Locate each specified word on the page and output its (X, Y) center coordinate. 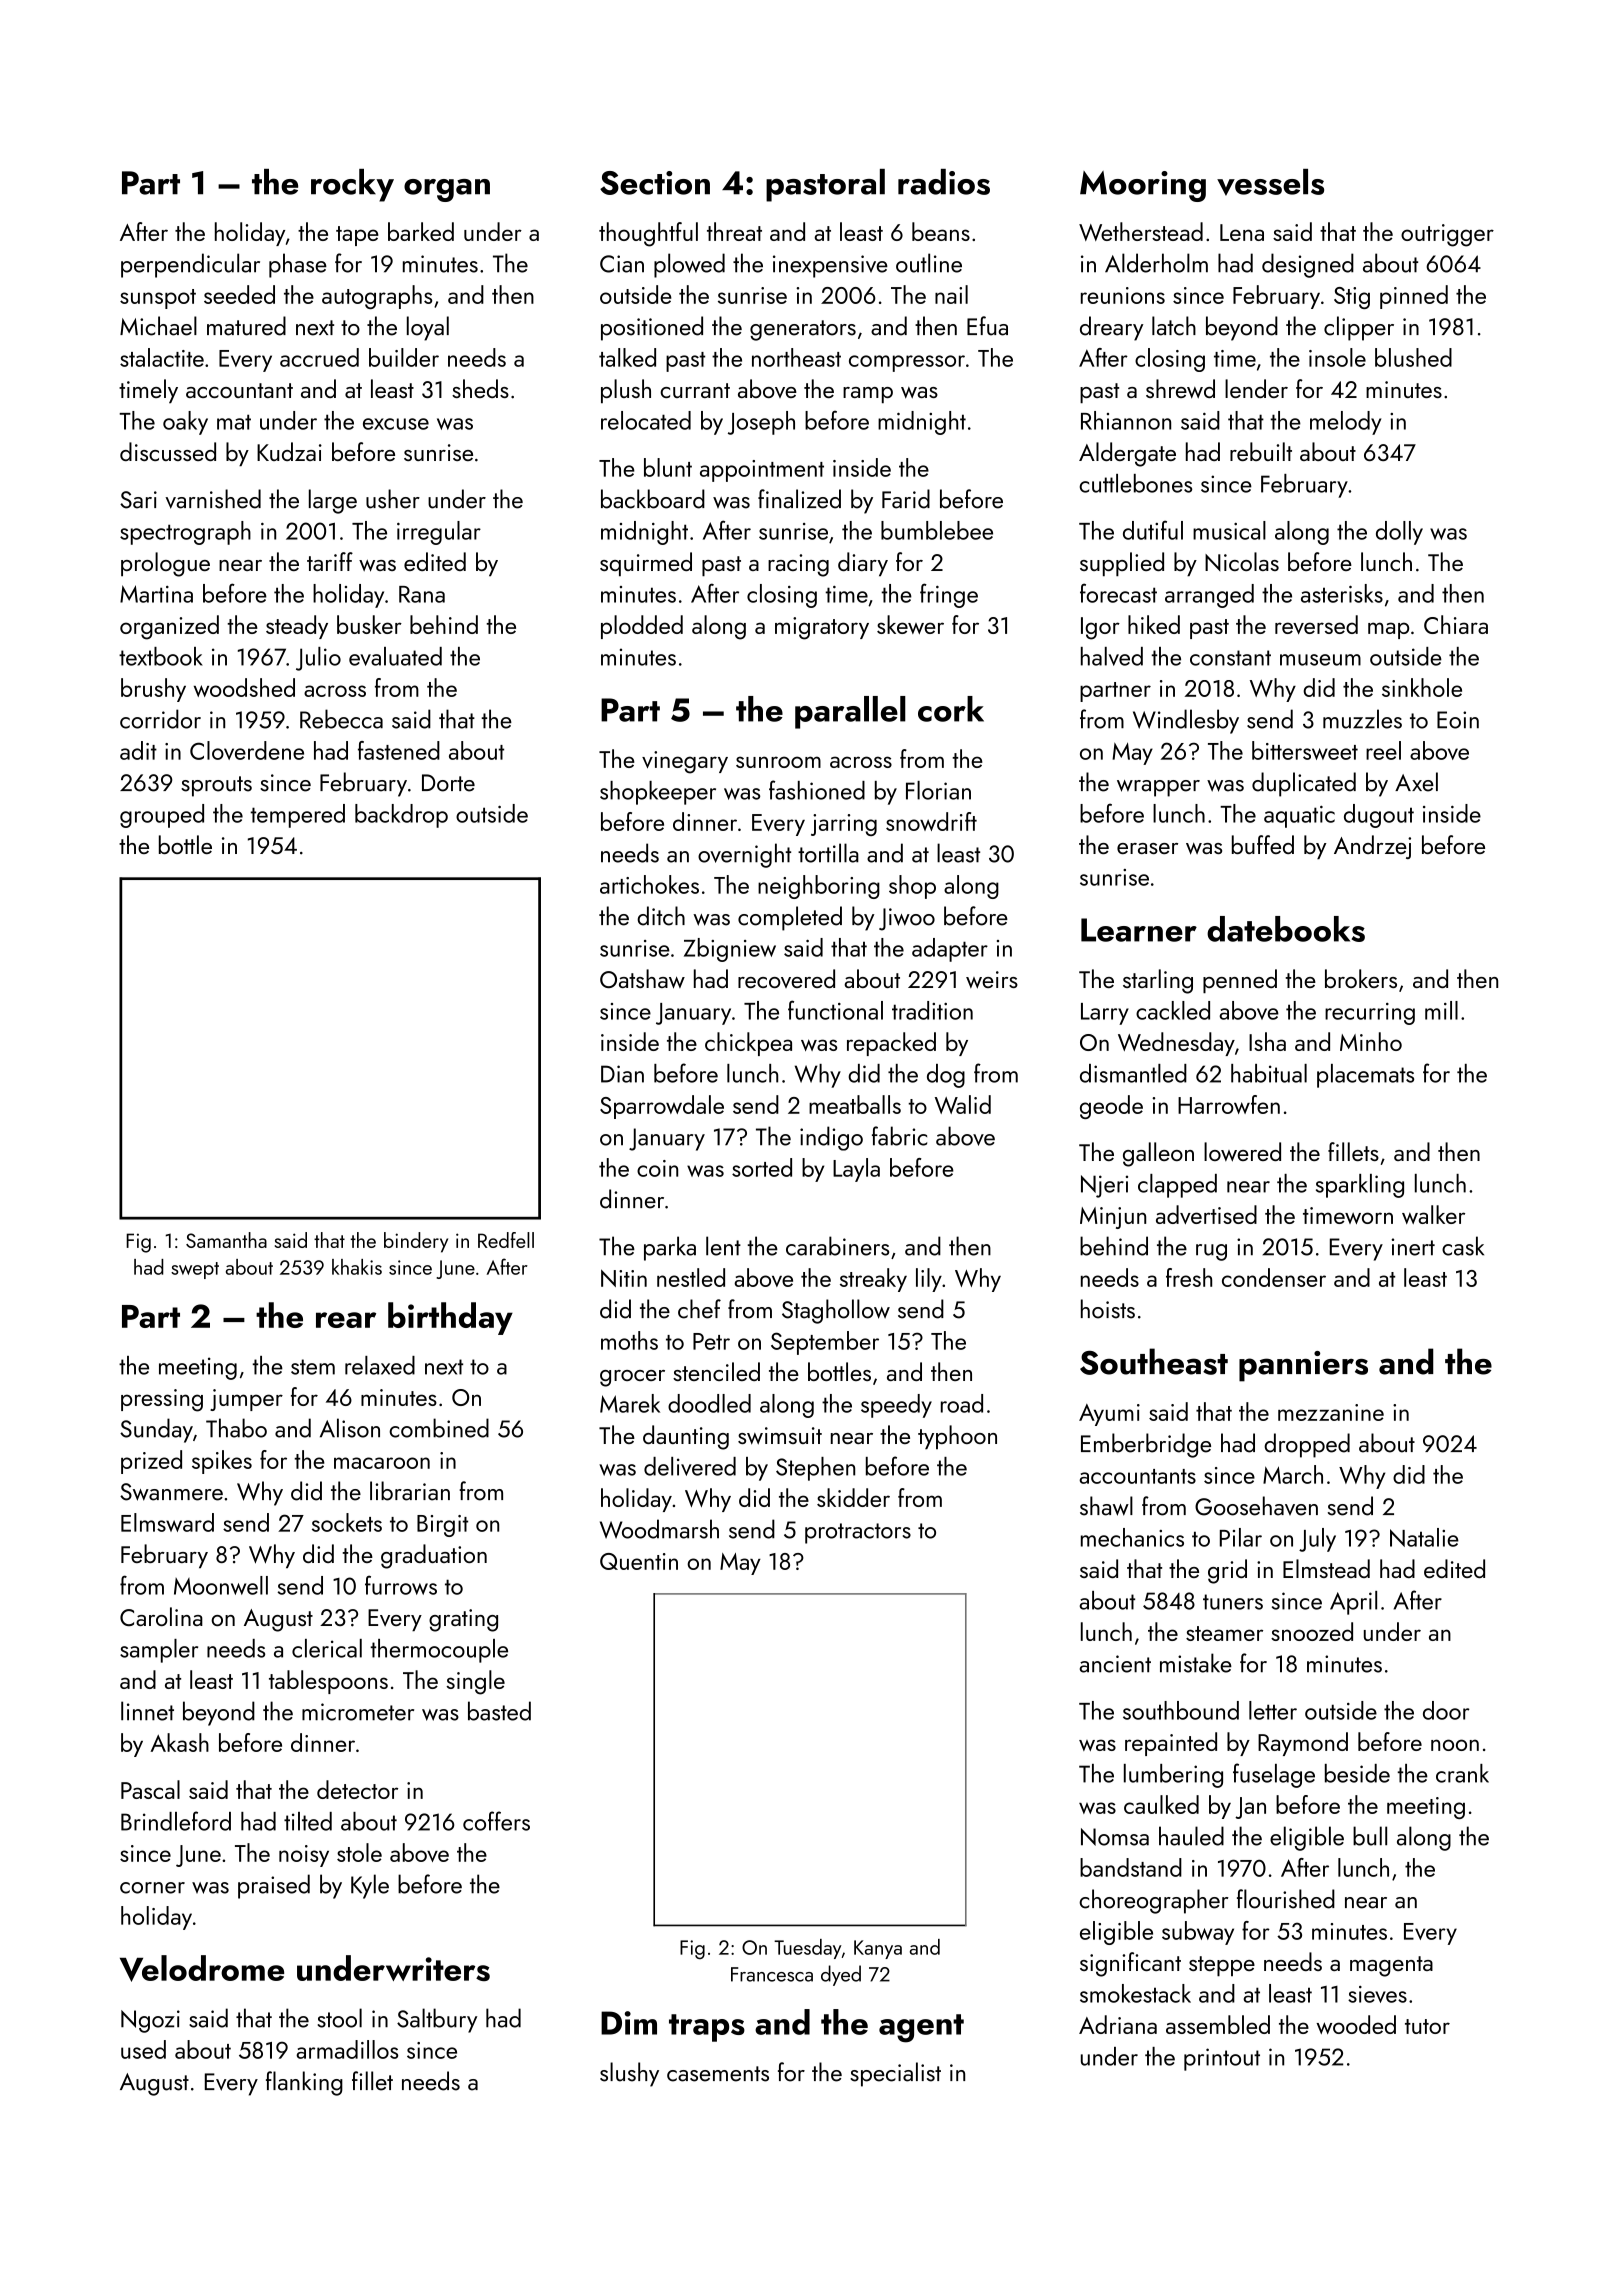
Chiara (1456, 624)
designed (1308, 265)
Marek (630, 1403)
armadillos (347, 2049)
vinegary (685, 762)
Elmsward (167, 1522)
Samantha (226, 1240)
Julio (318, 659)
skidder (853, 1497)
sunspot (158, 299)
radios (944, 182)
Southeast (1154, 1361)
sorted (762, 1167)
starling (1158, 981)
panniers (1303, 1366)
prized (151, 1462)
